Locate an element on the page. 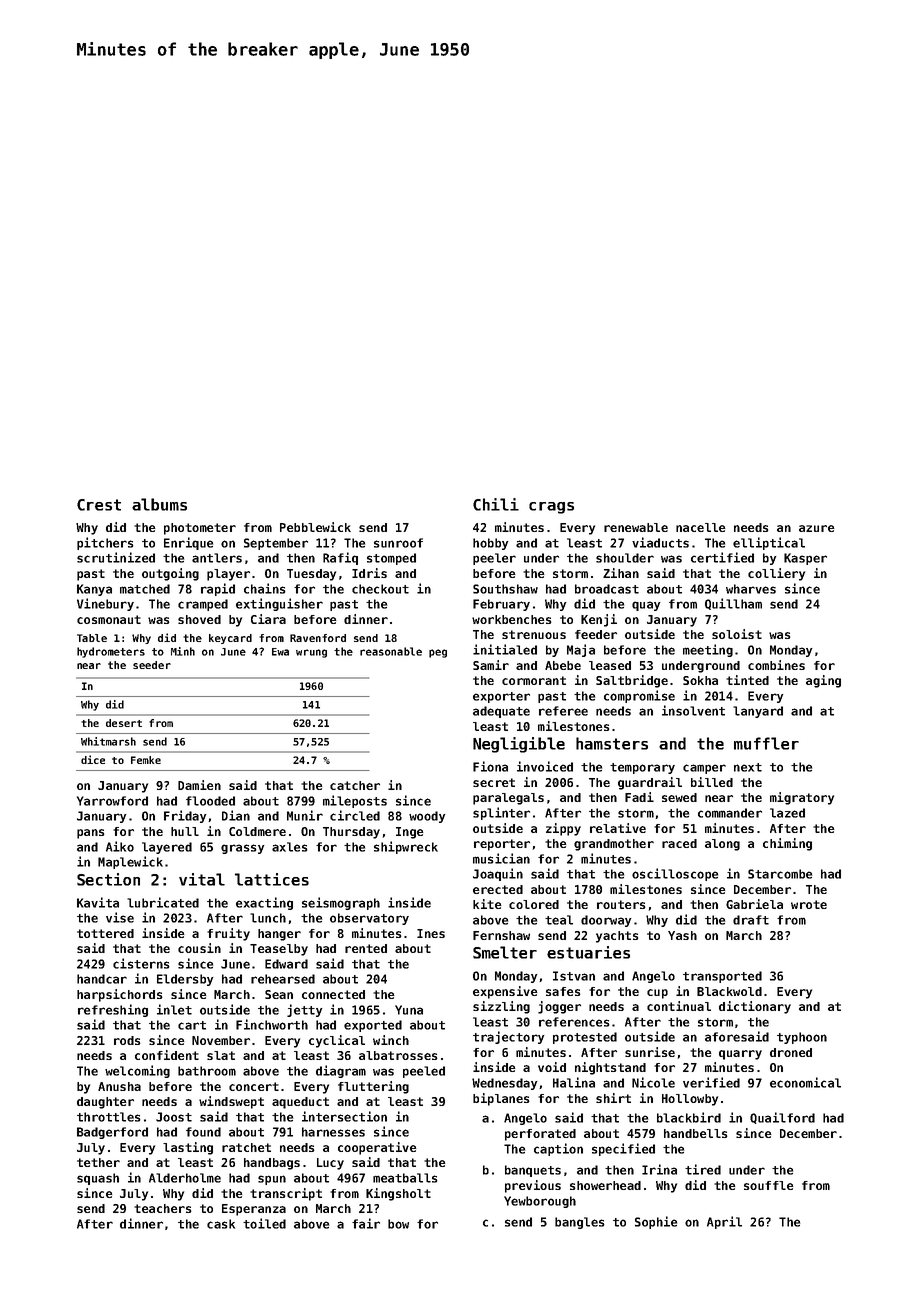  tether is located at coordinates (98, 1162).
